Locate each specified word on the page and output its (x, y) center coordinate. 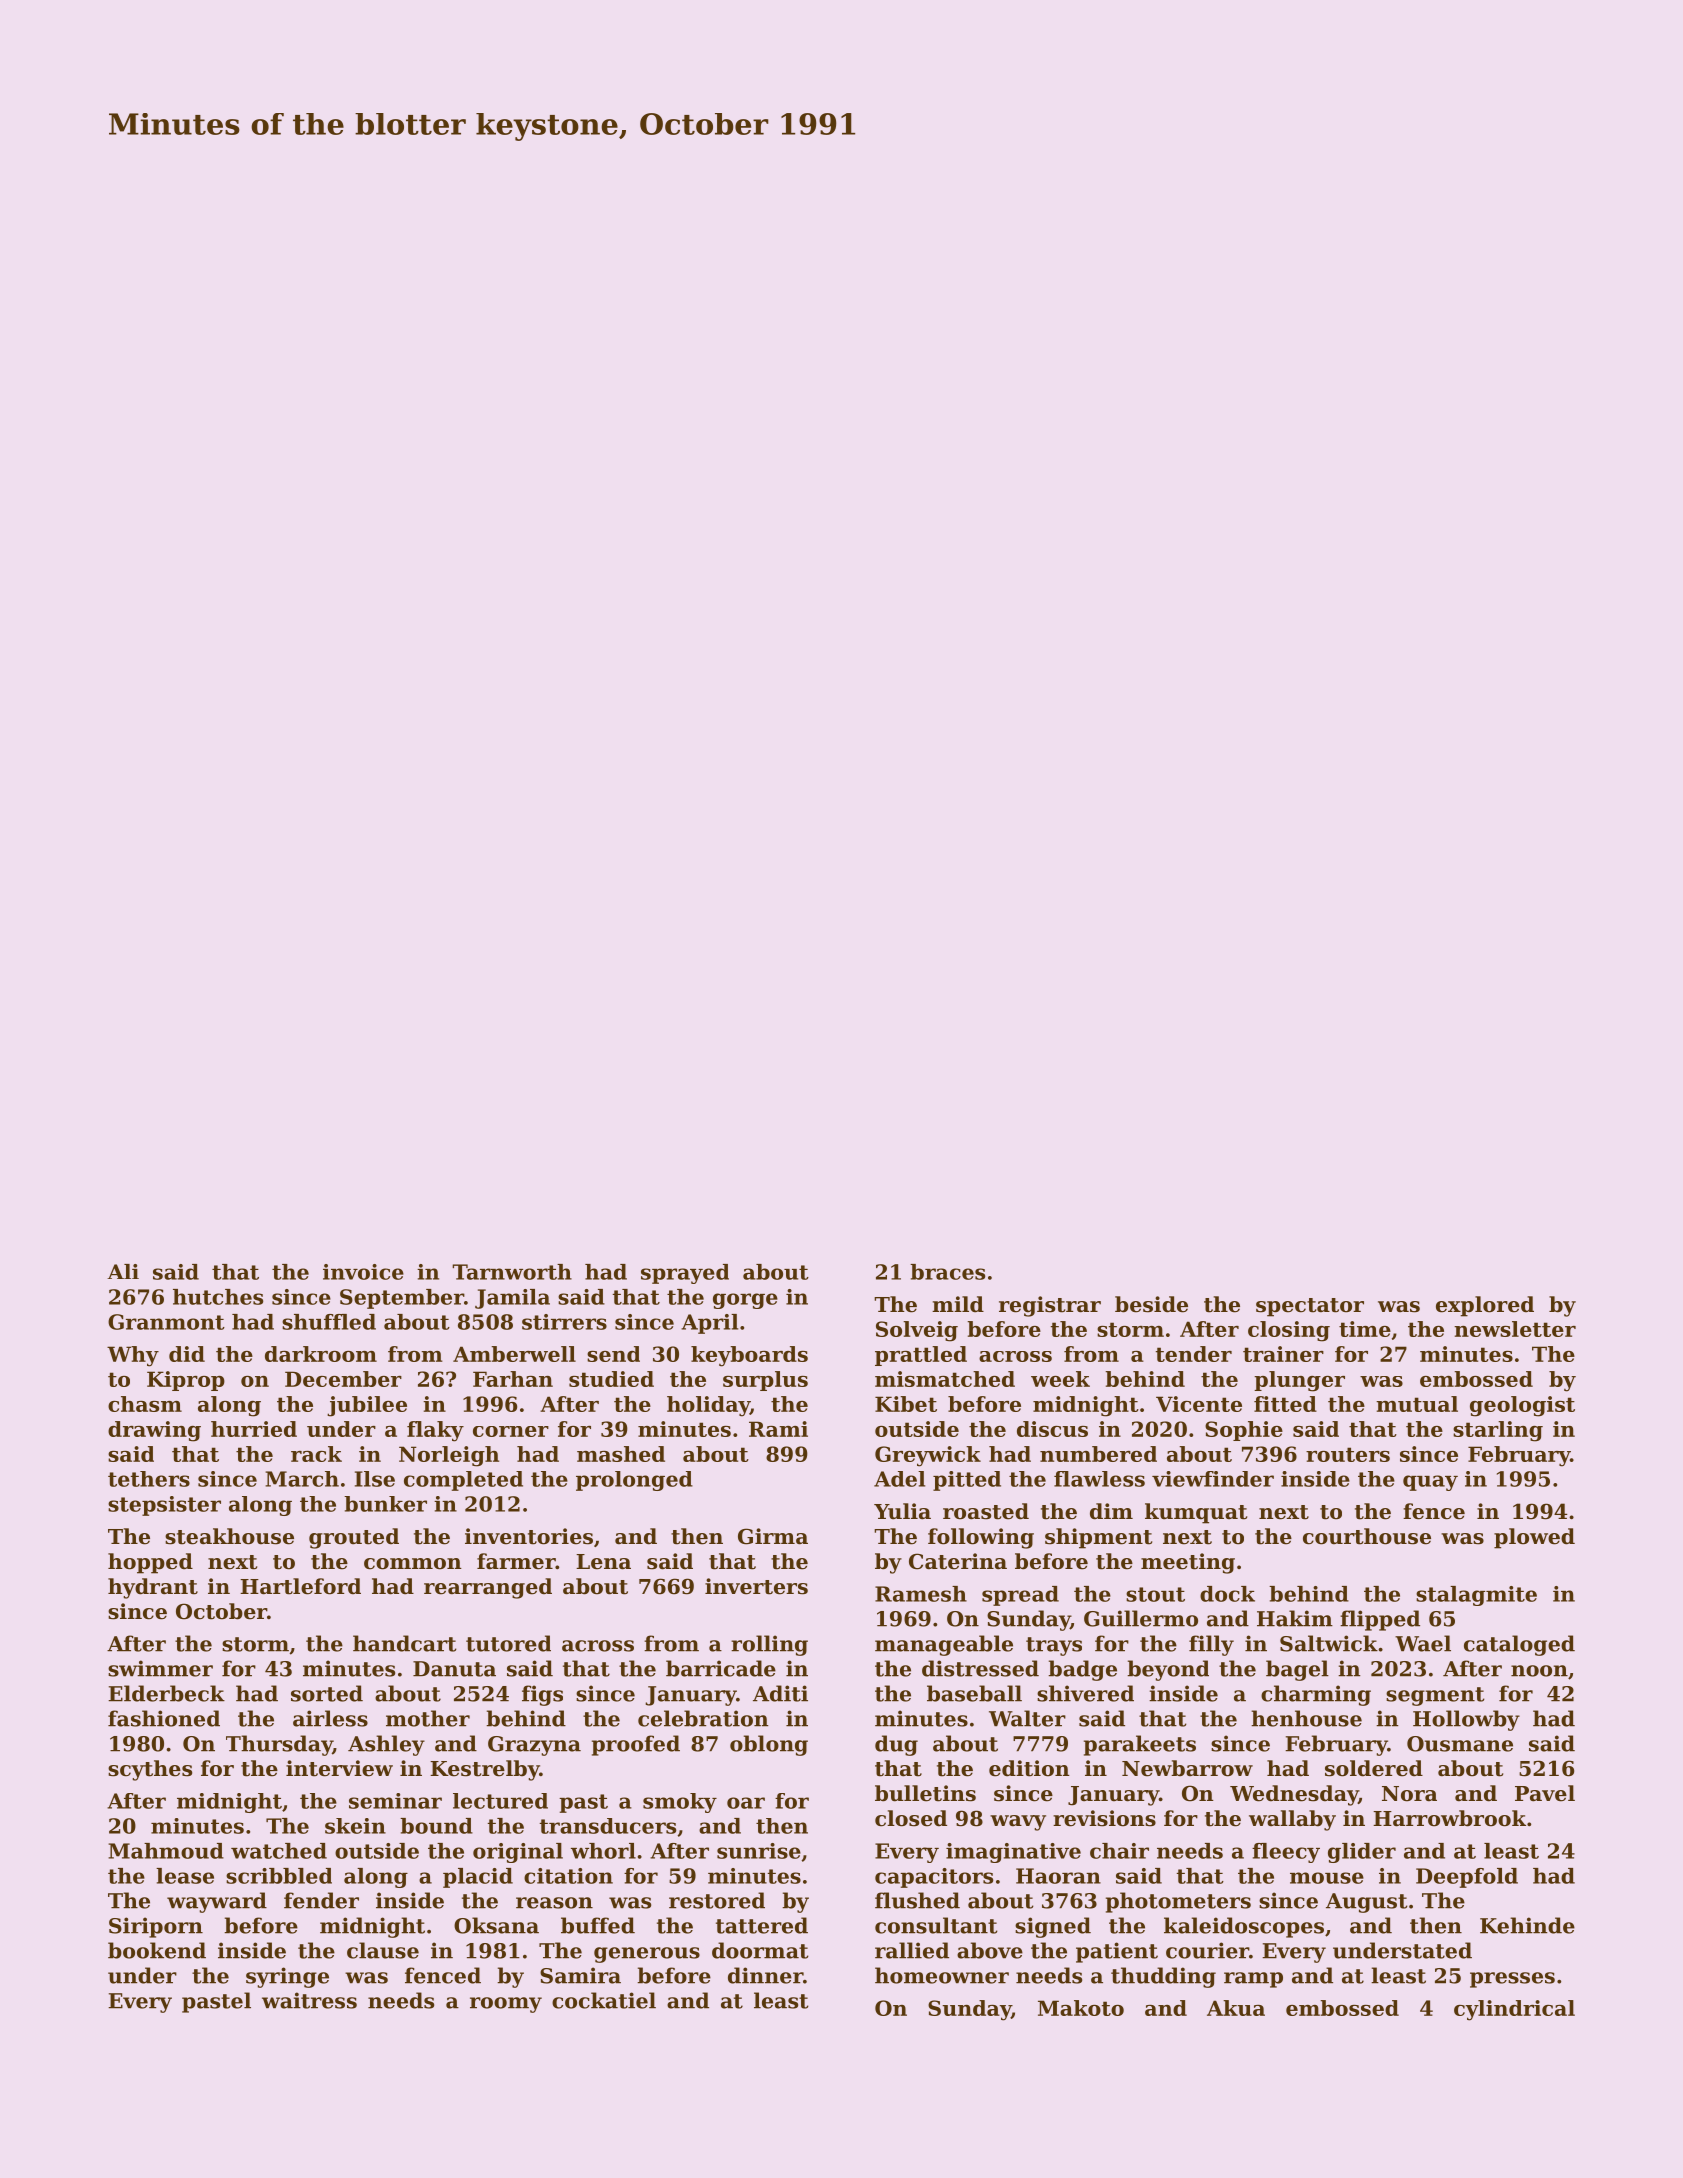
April (709, 1324)
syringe (287, 1977)
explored (1485, 1306)
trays (1054, 1646)
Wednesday (1294, 1795)
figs (542, 1695)
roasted (986, 1511)
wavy (1018, 1823)
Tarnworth (512, 1272)
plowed (1534, 1538)
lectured (500, 1801)
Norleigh (449, 1456)
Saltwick (1329, 1643)
